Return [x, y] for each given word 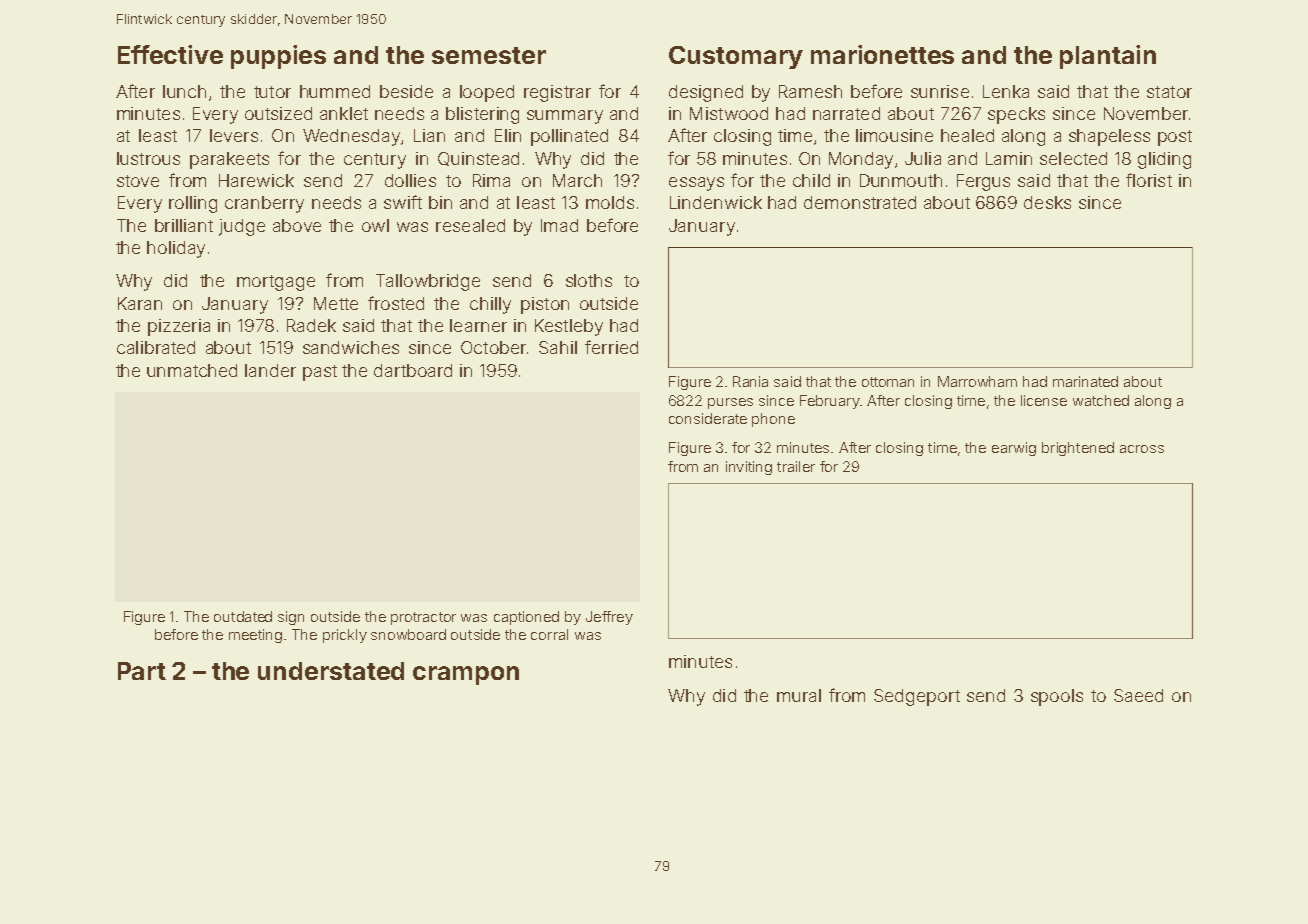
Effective [170, 54]
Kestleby [569, 327]
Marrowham [977, 381]
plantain [1108, 57]
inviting [749, 468]
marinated [1085, 381]
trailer [796, 466]
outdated [243, 616]
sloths [589, 280]
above [297, 225]
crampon [466, 675]
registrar [557, 93]
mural [799, 695]
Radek [311, 325]
